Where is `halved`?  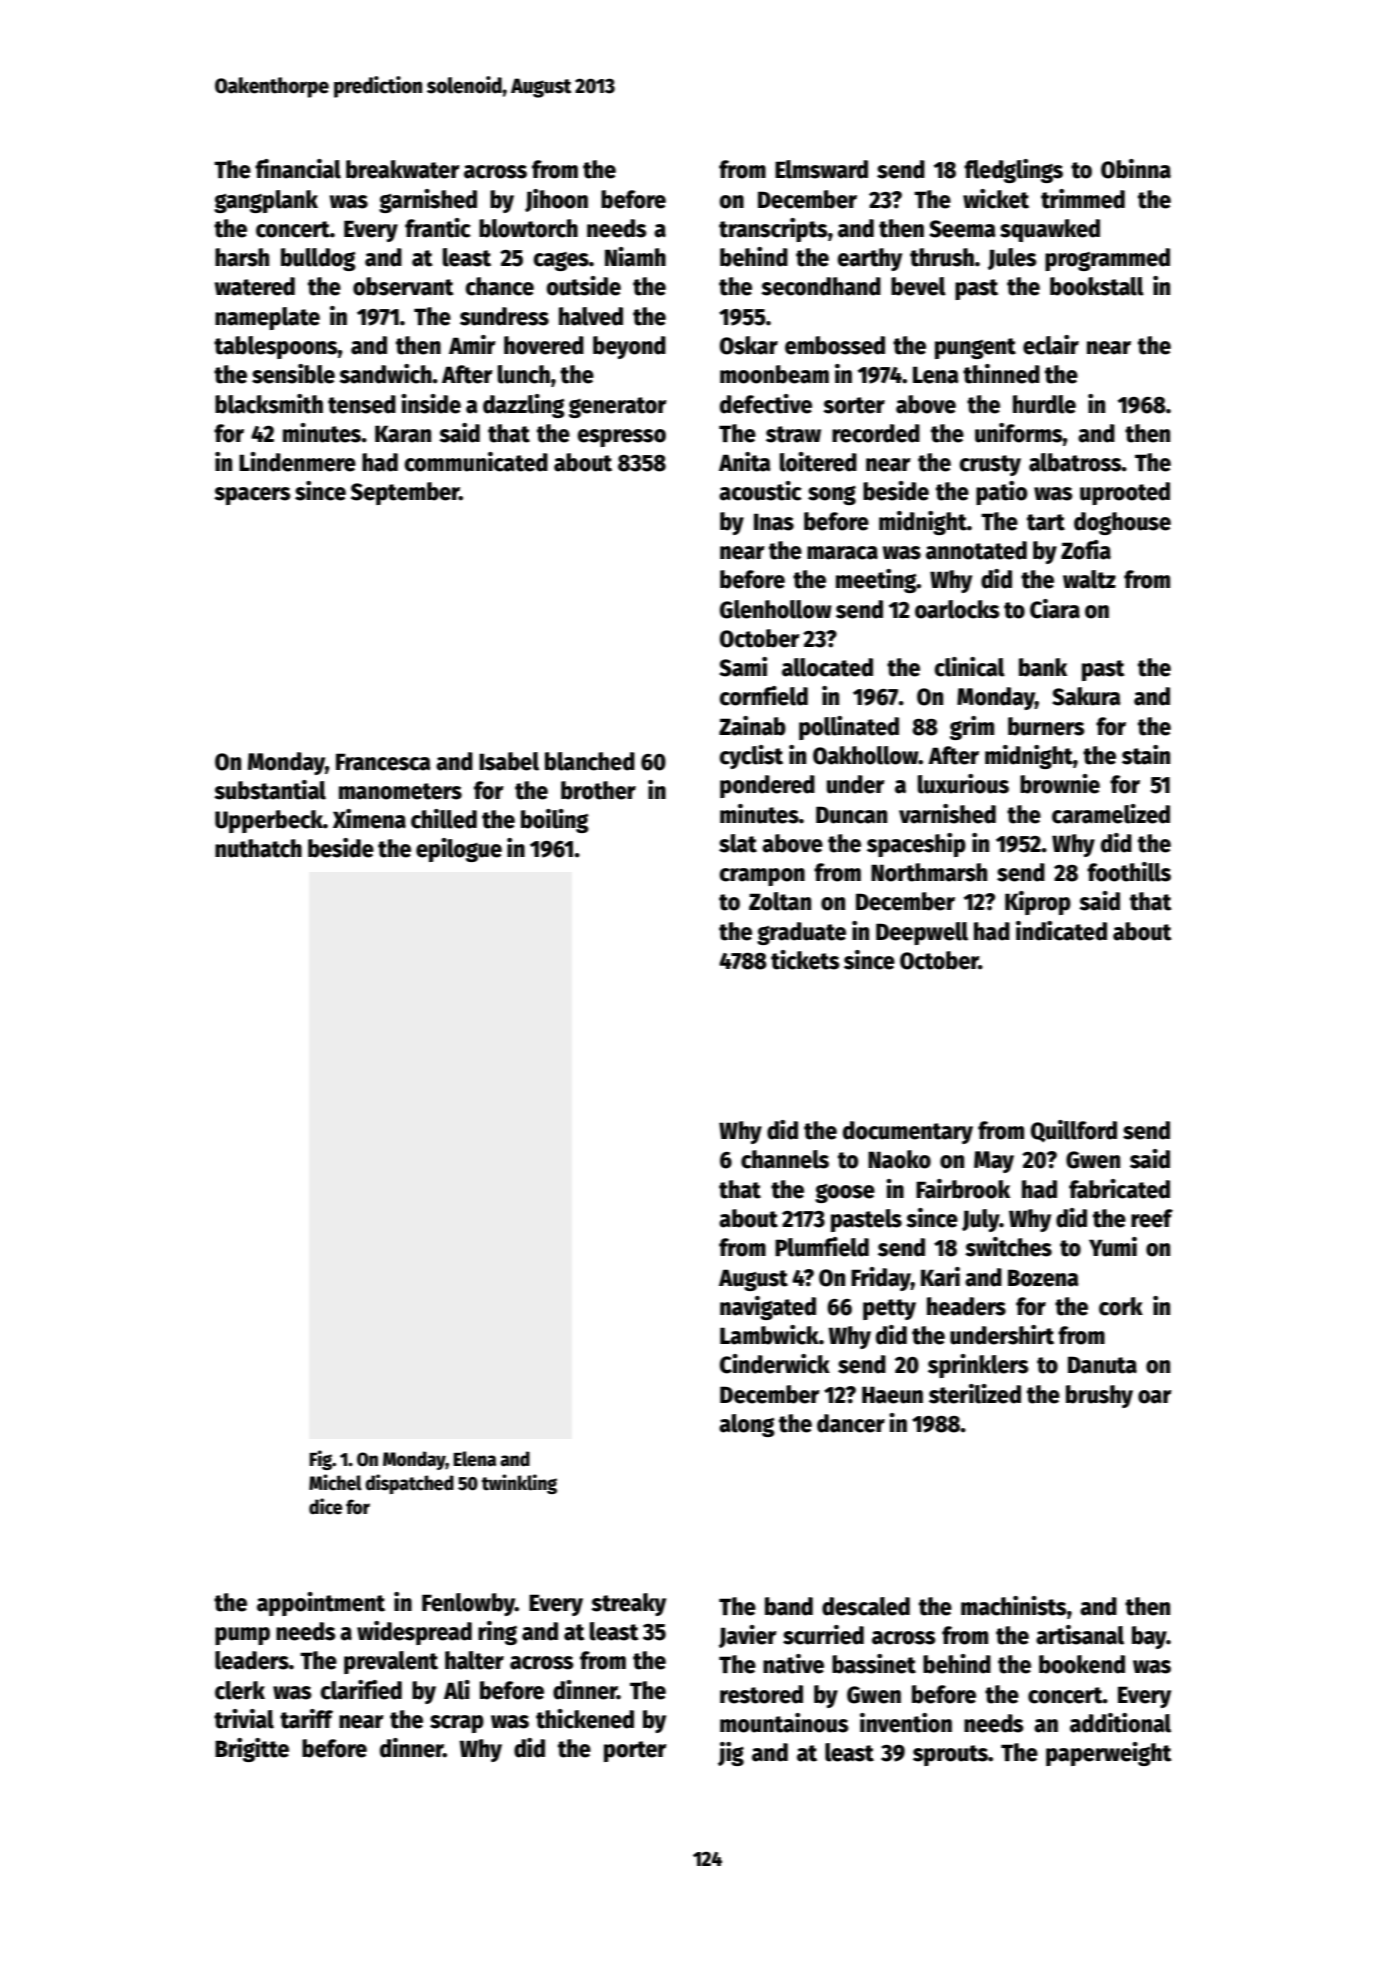 halved is located at coordinates (591, 316).
